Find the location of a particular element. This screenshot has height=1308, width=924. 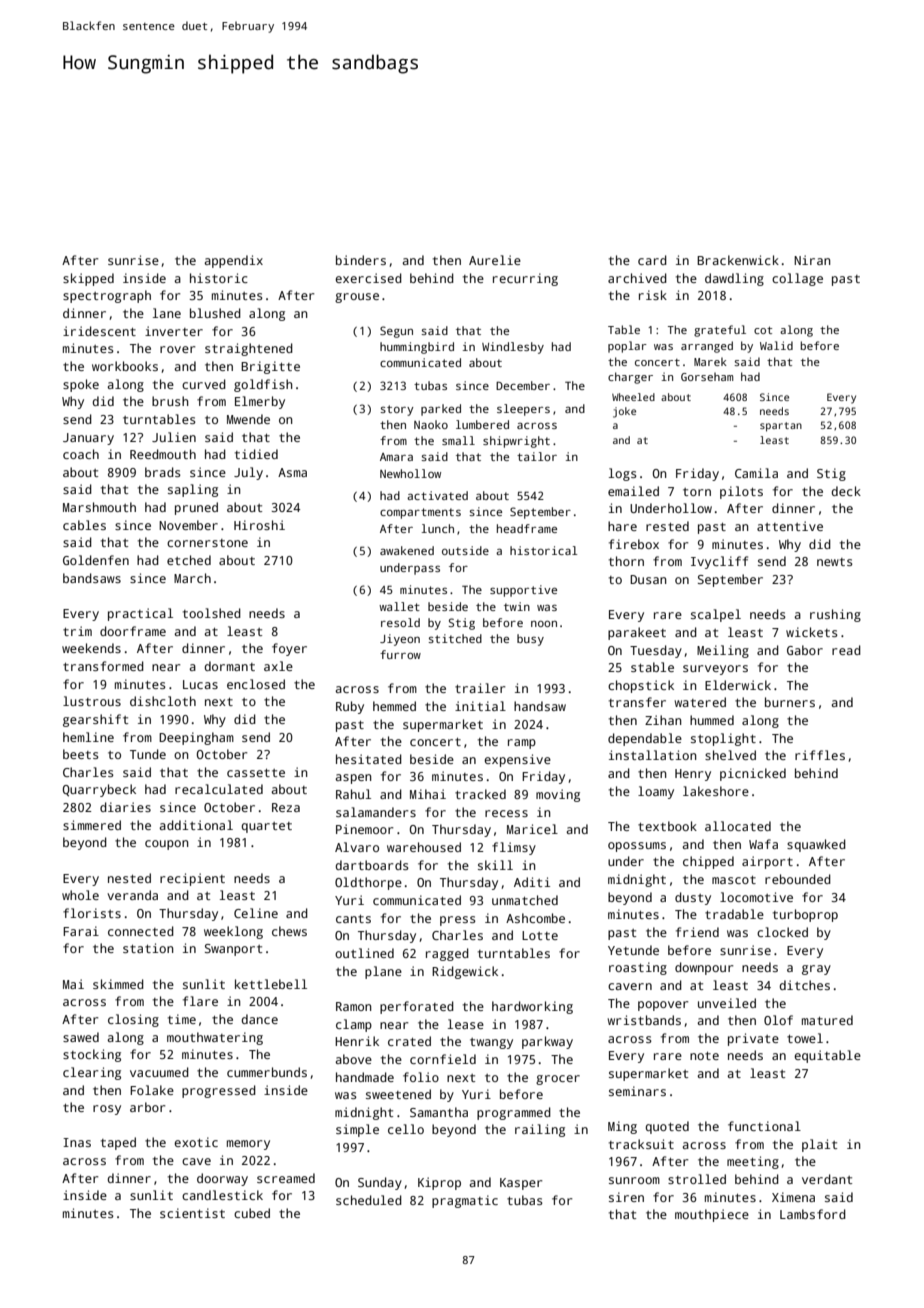

wallet is located at coordinates (399, 606).
